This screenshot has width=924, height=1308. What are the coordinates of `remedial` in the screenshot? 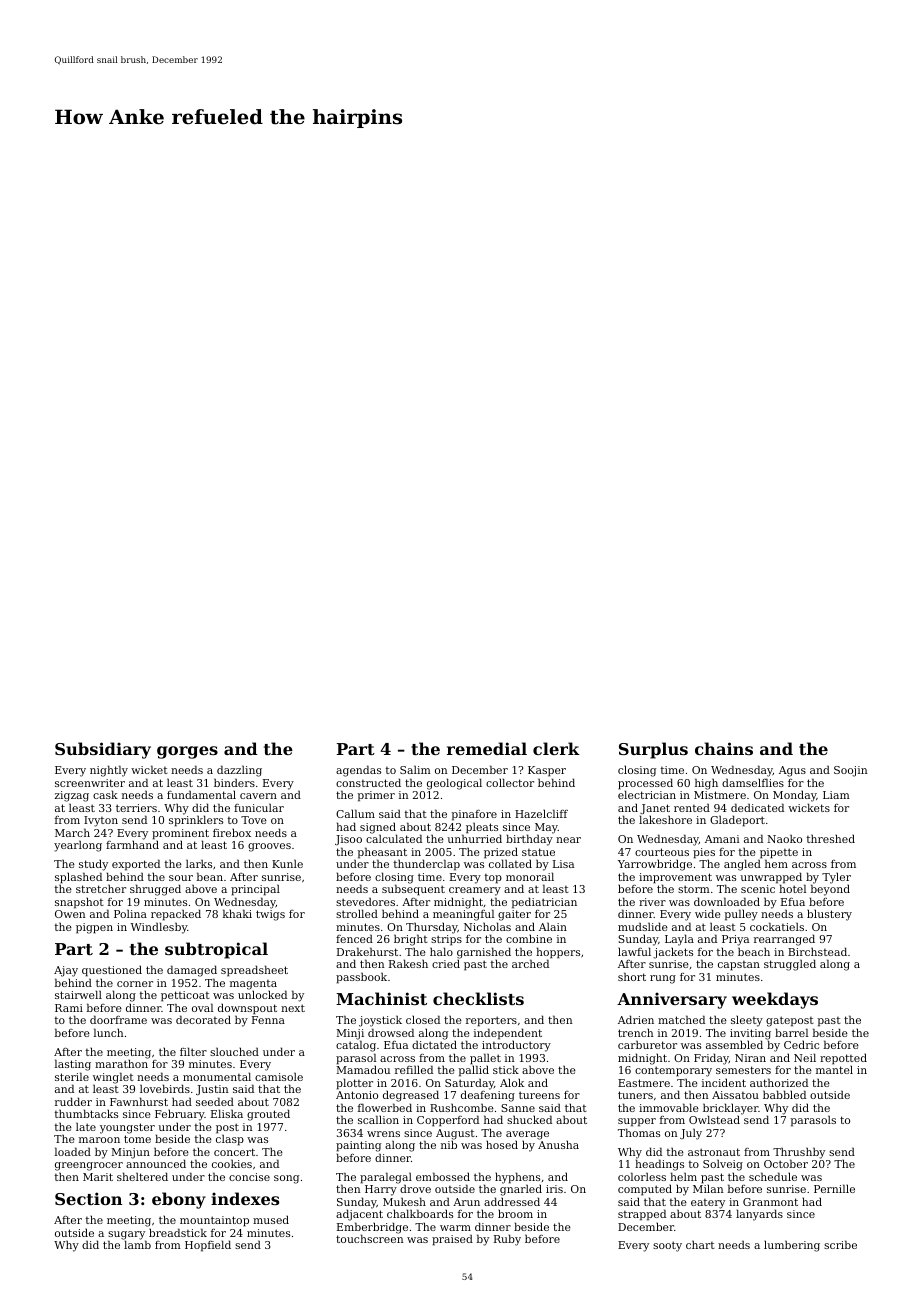 It's located at (487, 748).
